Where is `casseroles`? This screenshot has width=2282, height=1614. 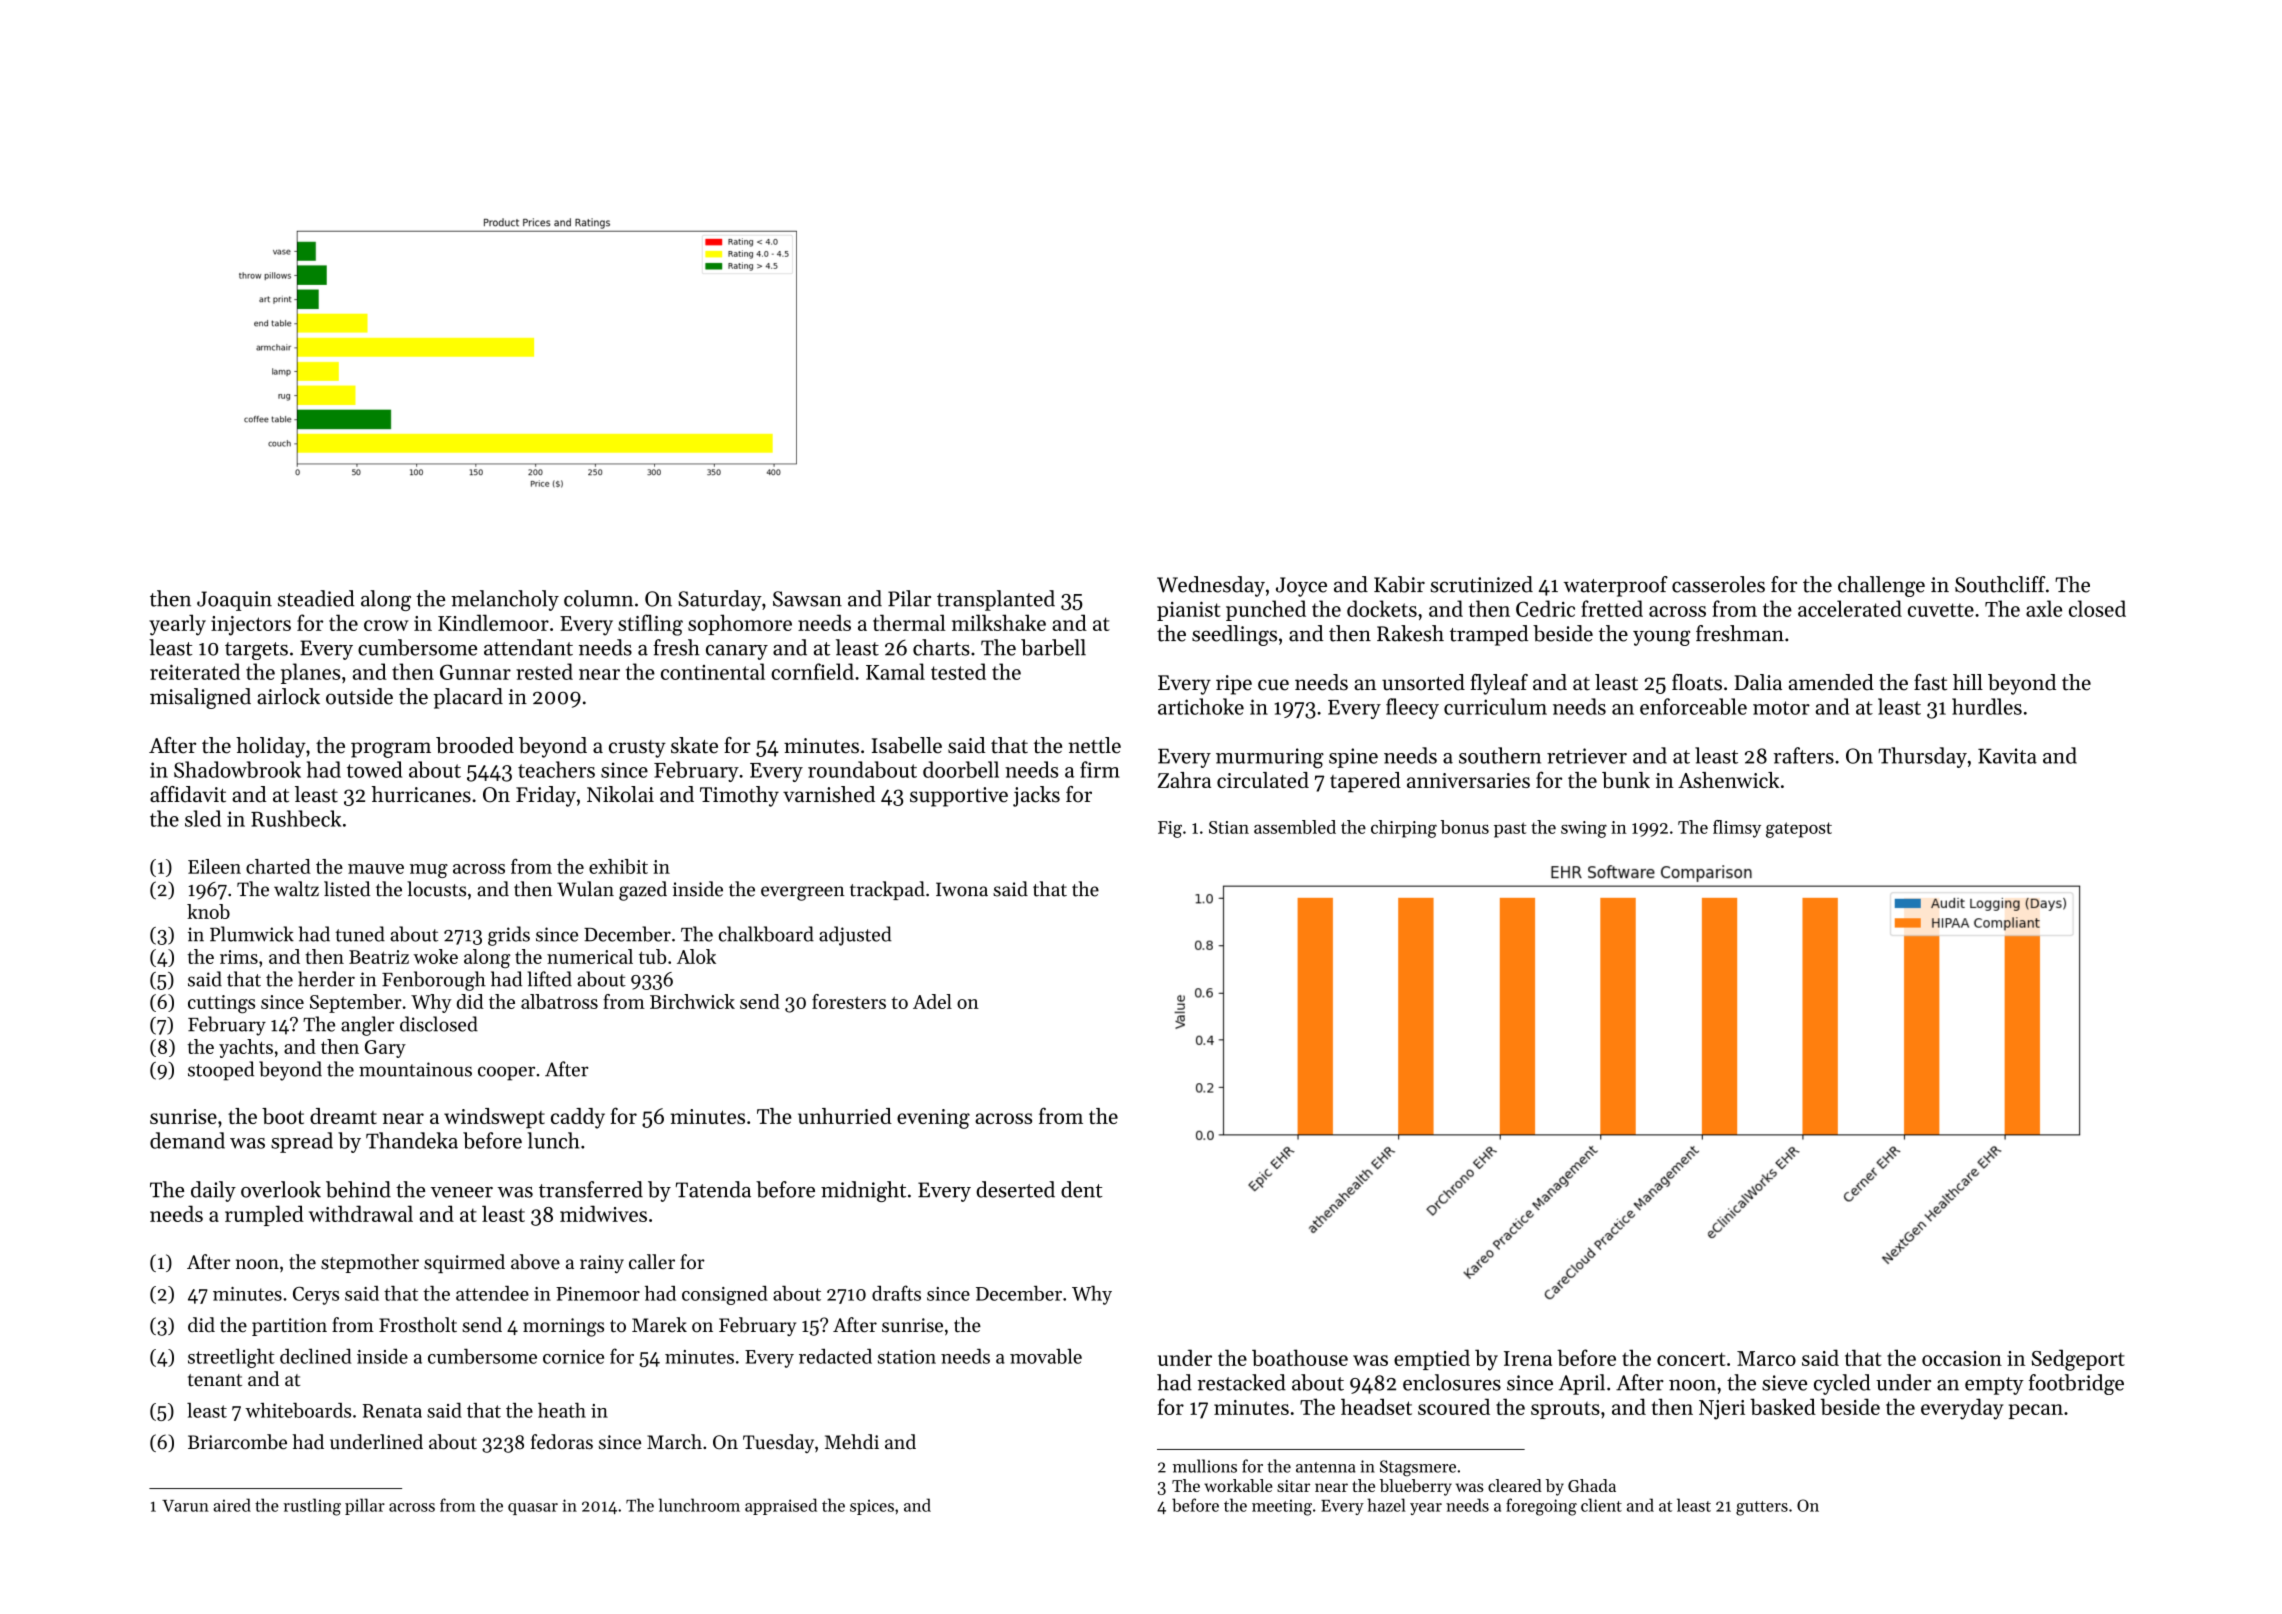 casseroles is located at coordinates (1718, 584).
